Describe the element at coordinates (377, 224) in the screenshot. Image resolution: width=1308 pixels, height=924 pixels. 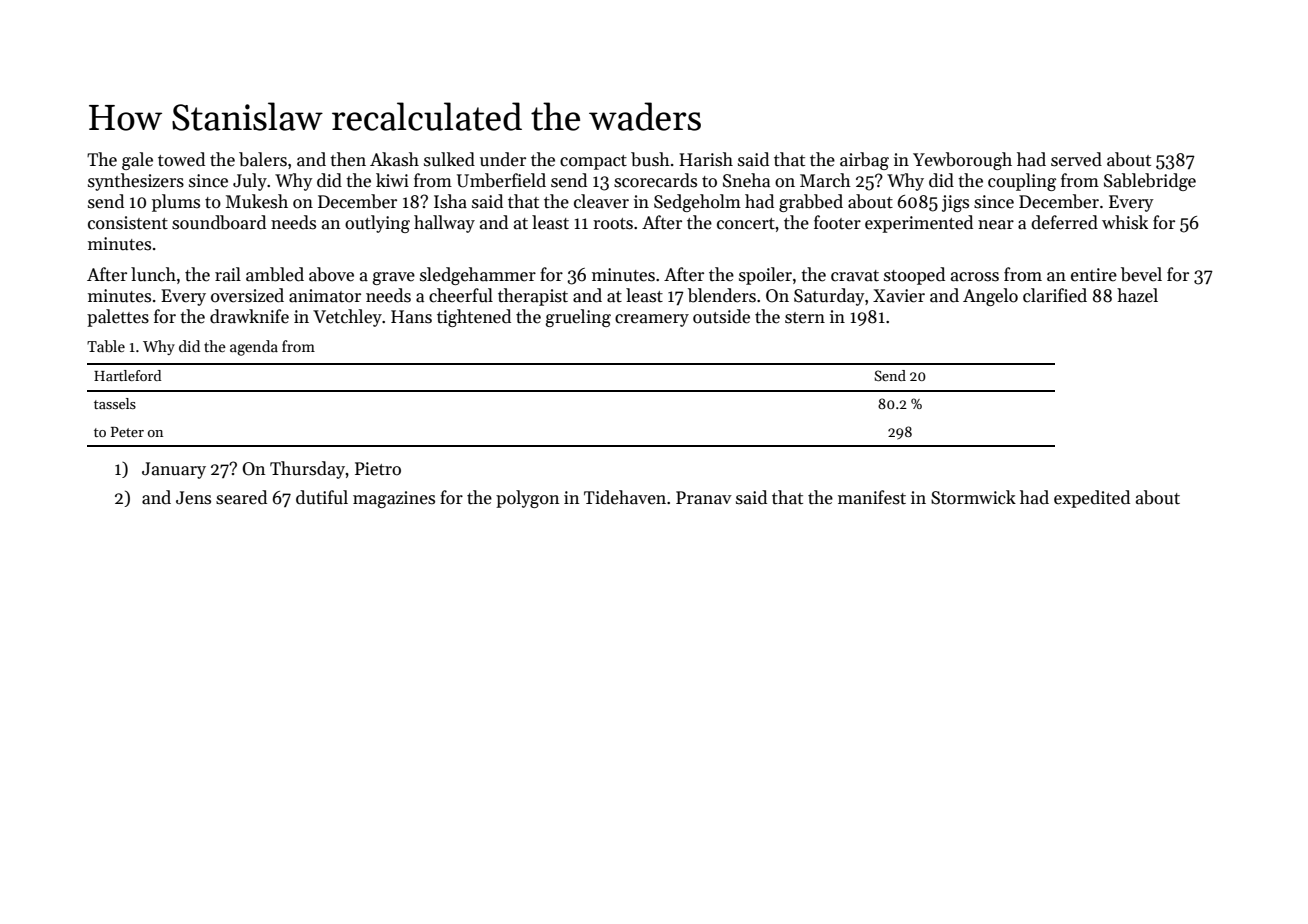
I see `outlying` at that location.
